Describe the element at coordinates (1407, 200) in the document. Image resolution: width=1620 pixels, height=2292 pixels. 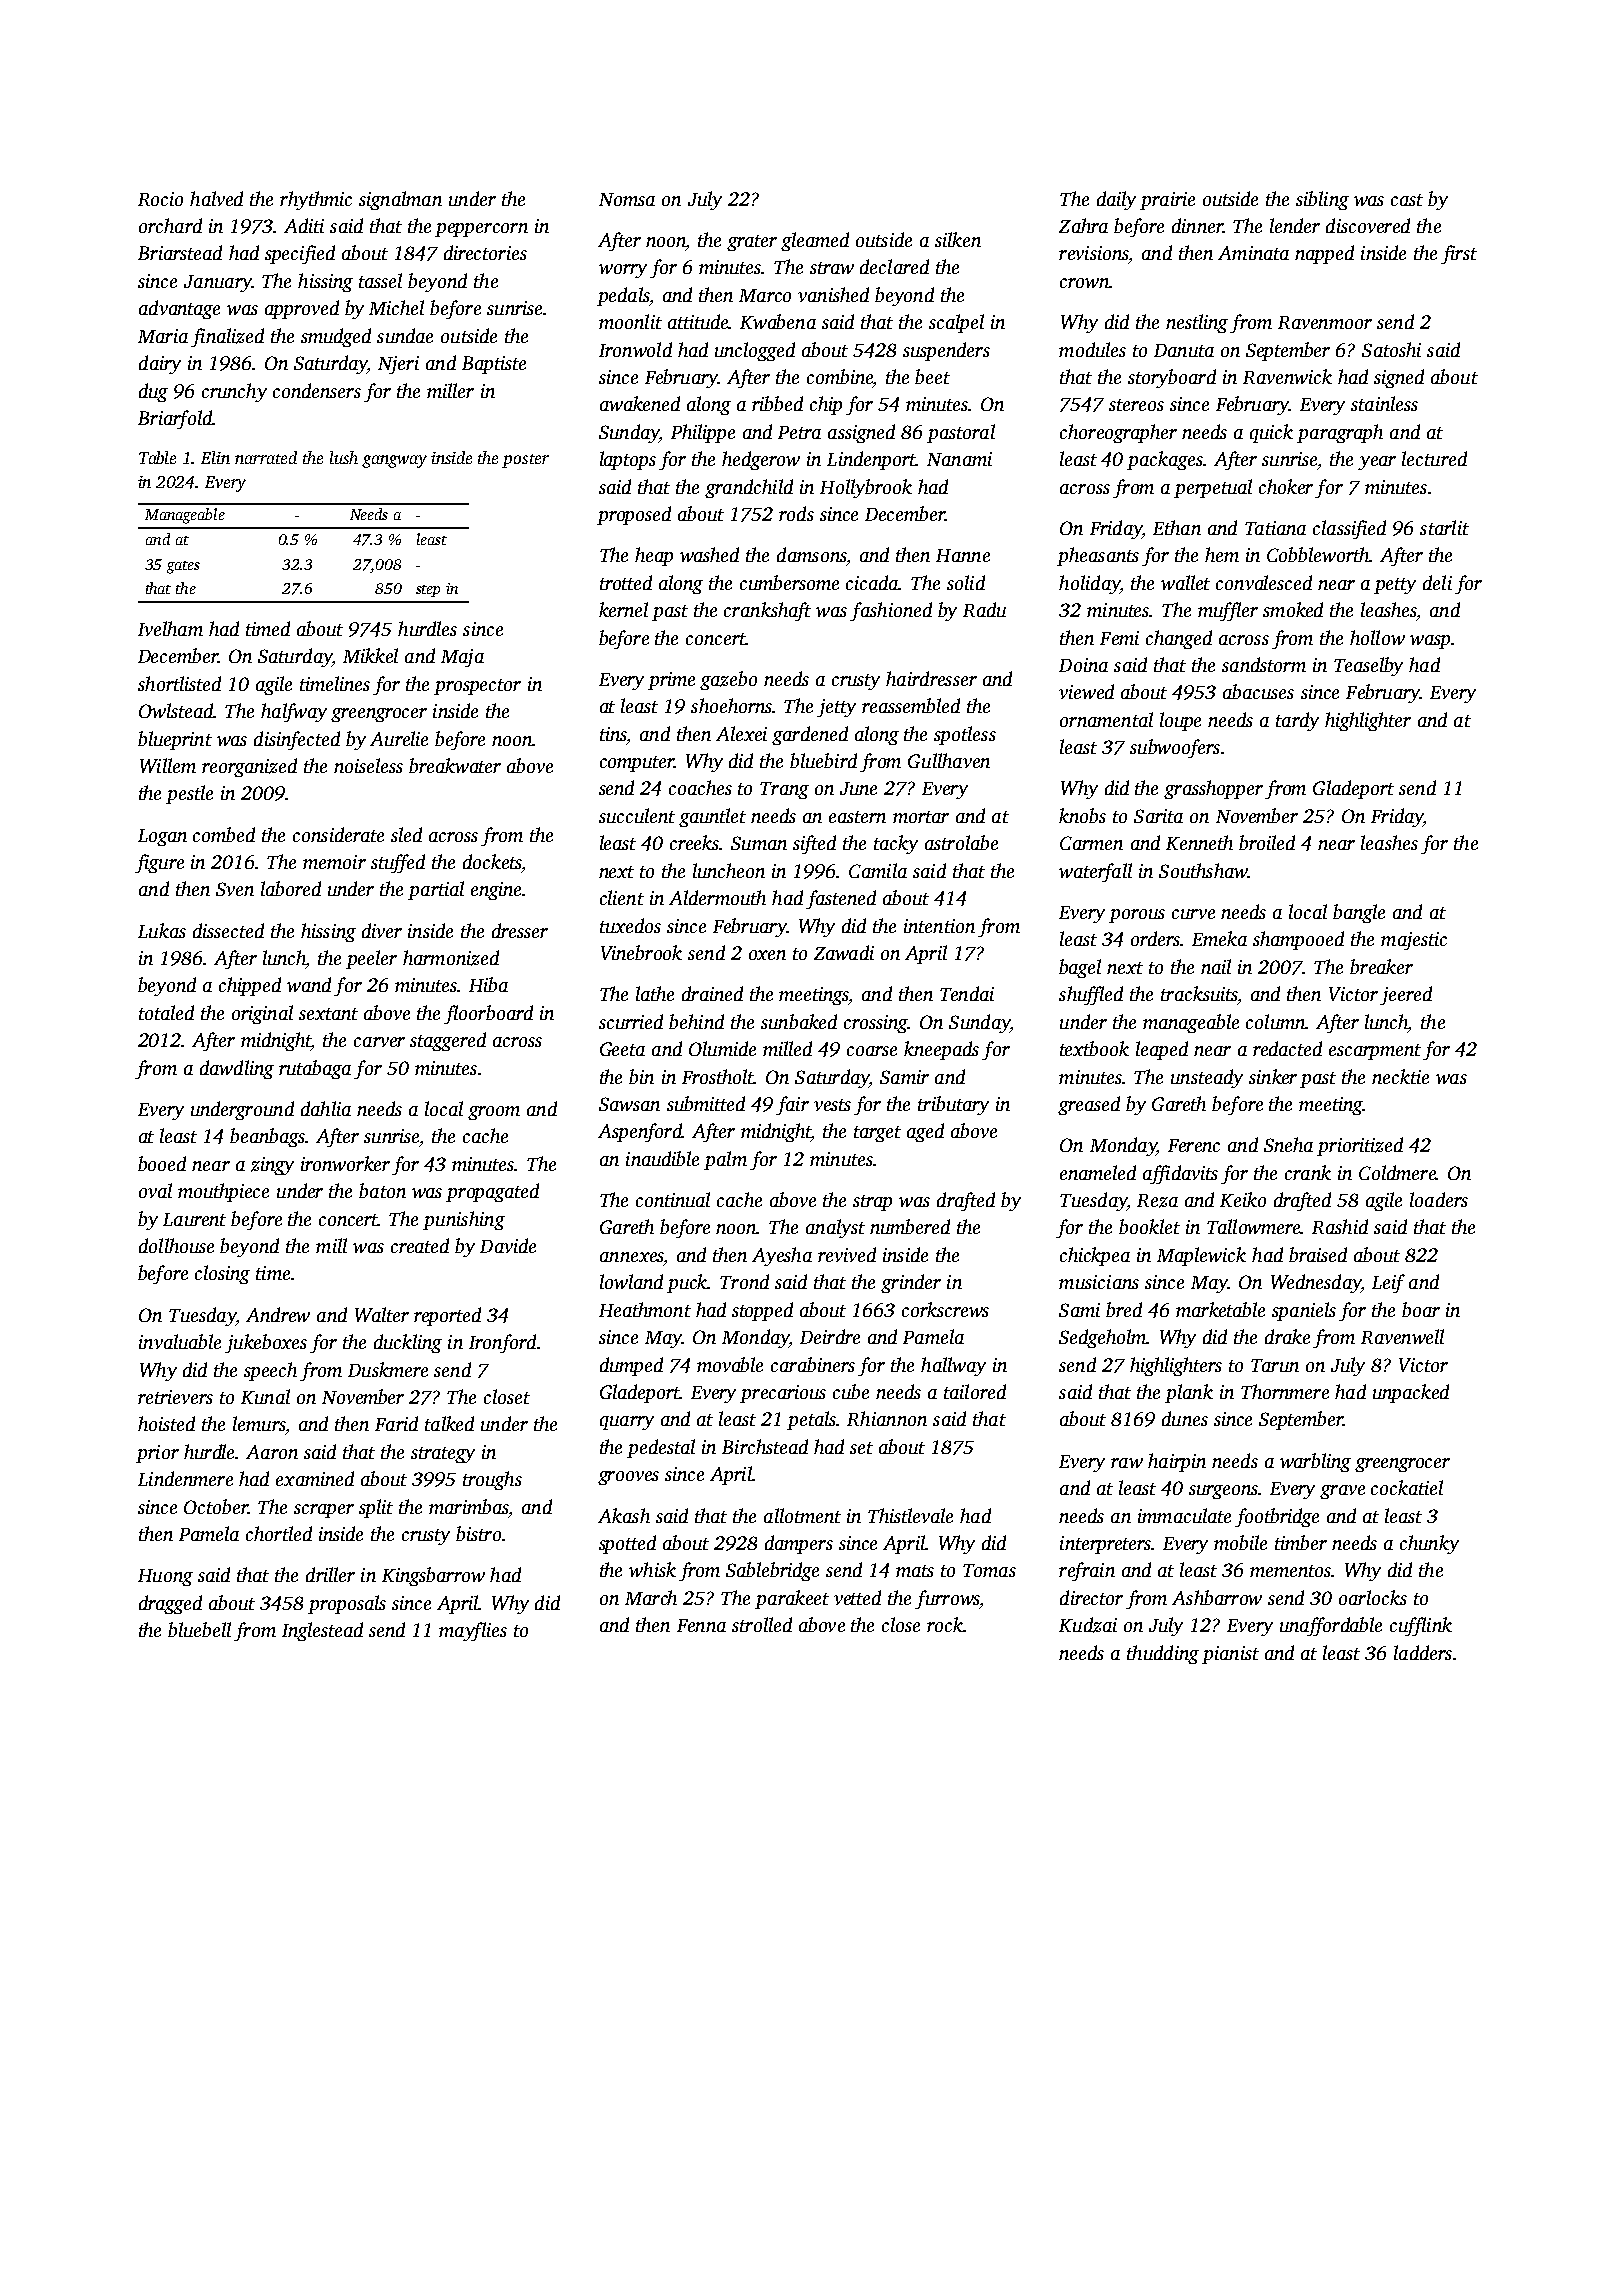
I see `cast` at that location.
